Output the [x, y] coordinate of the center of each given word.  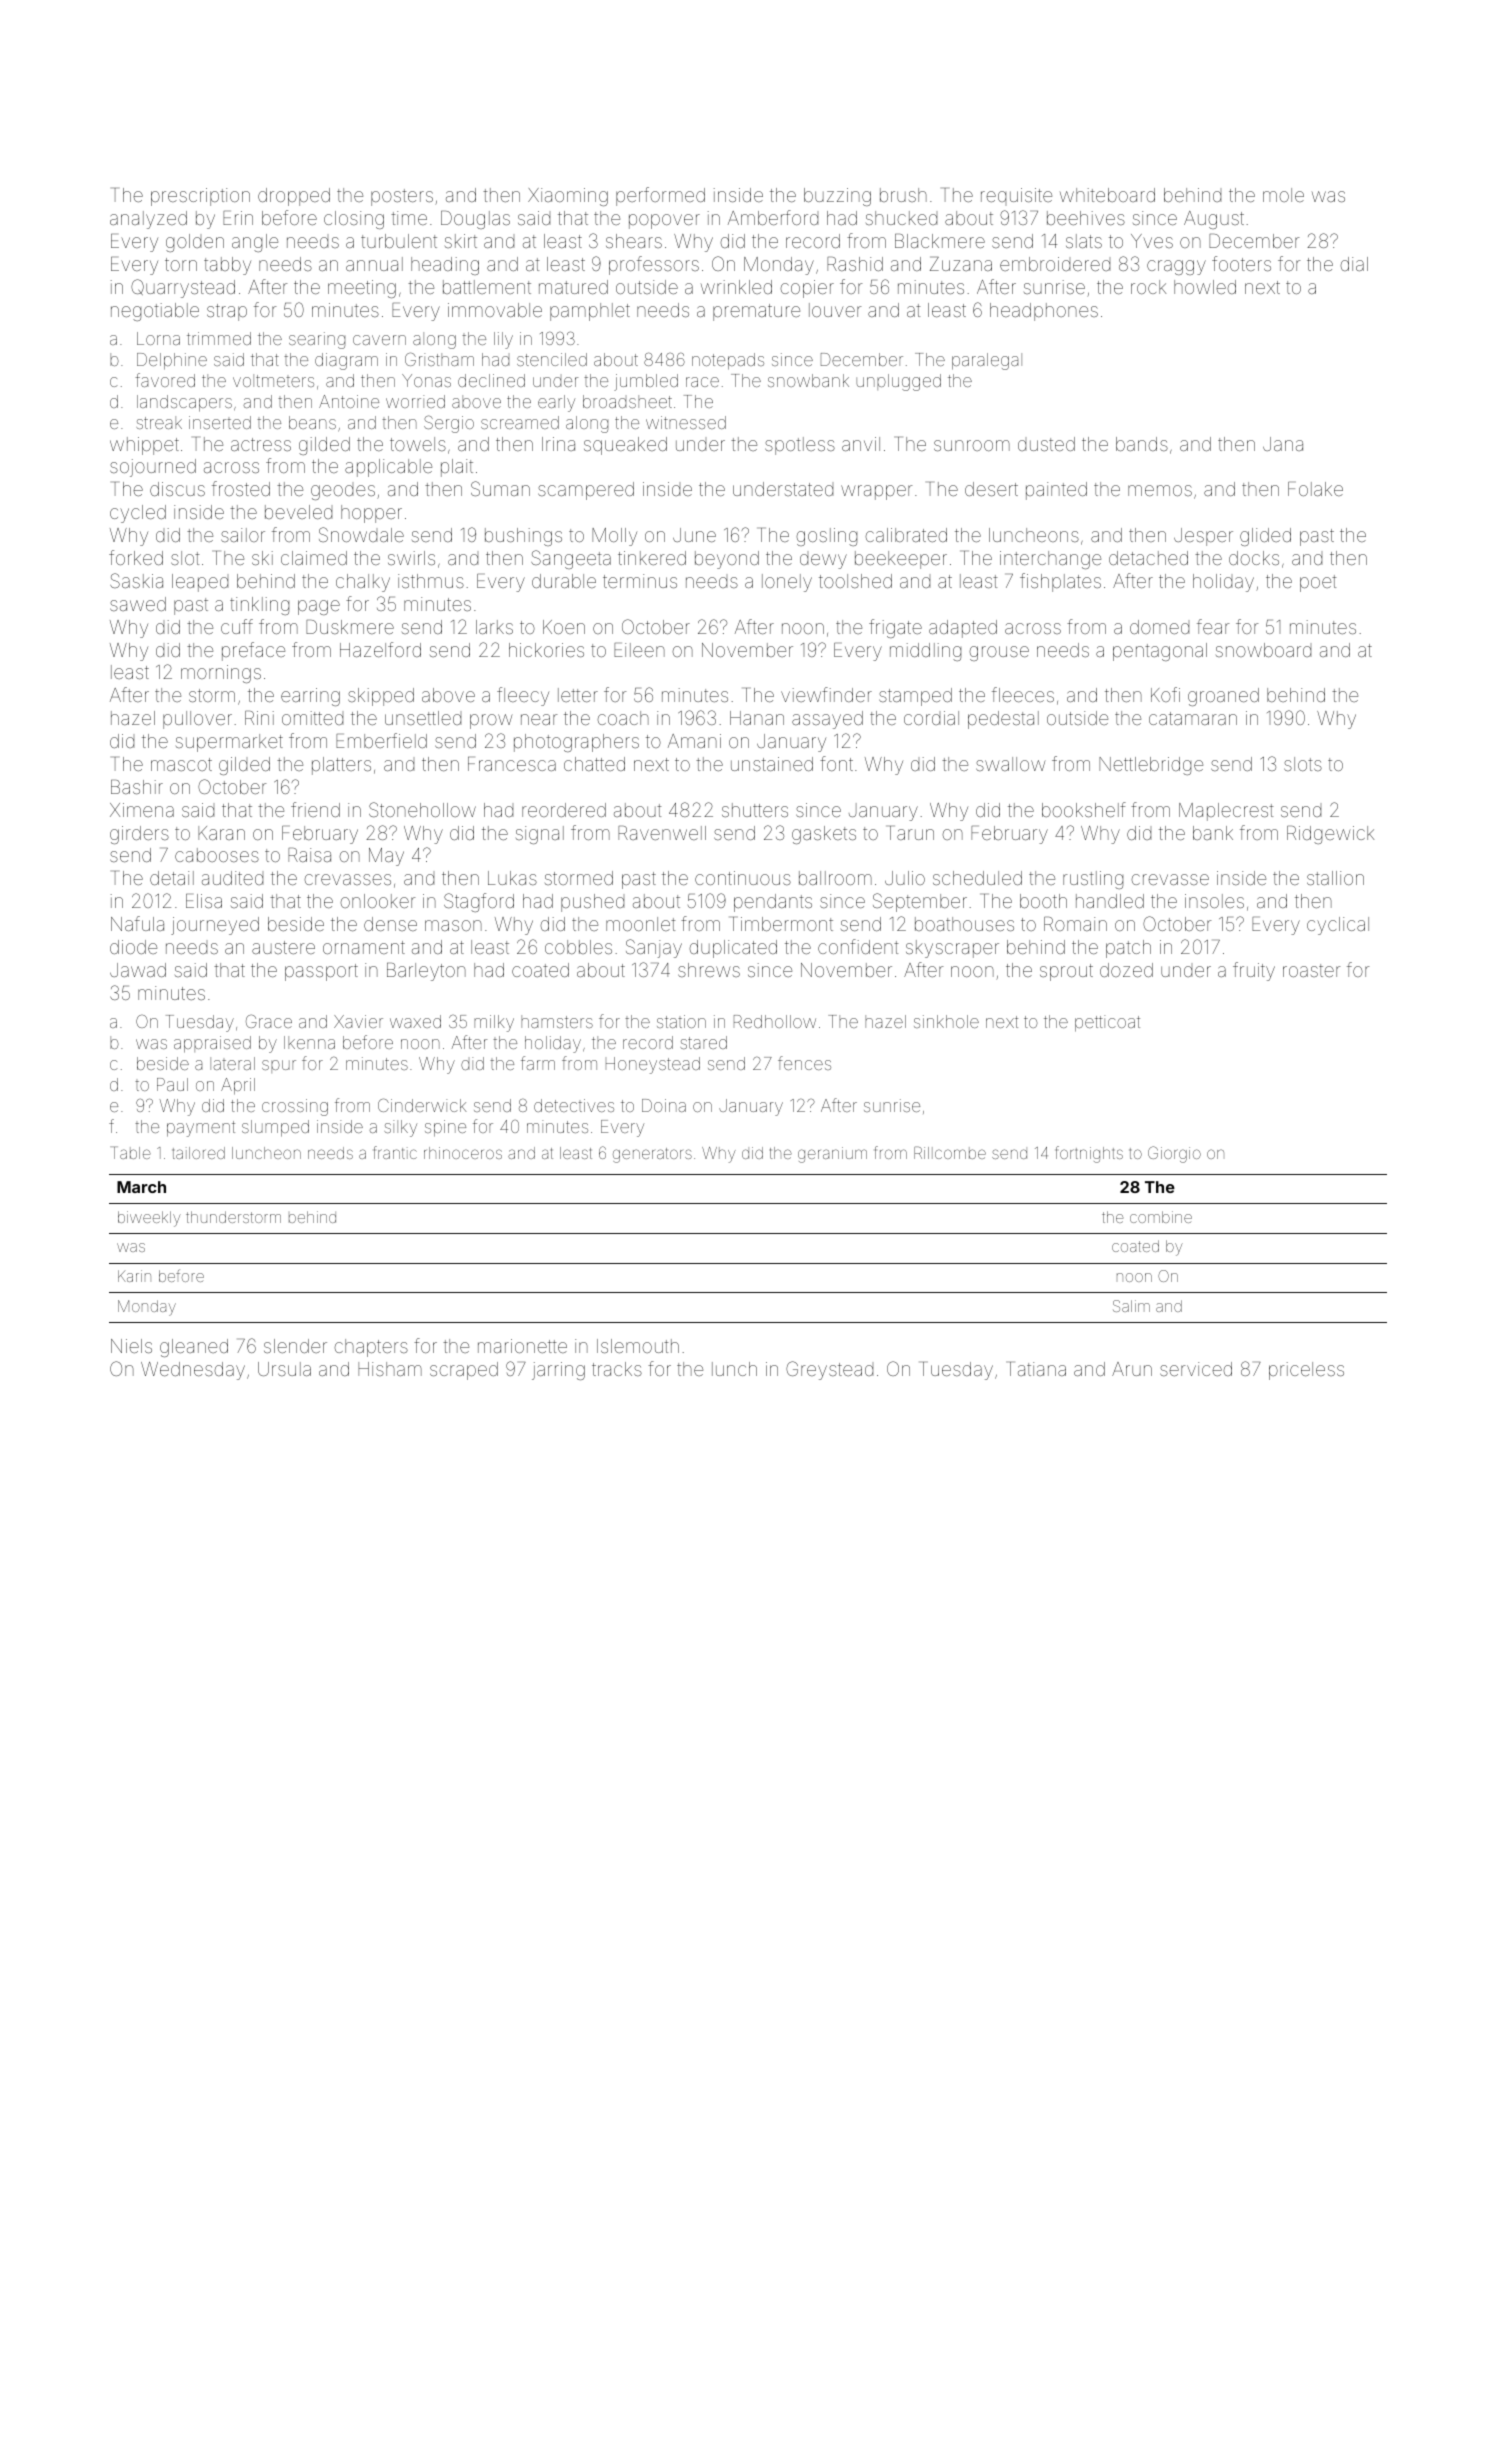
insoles [1214, 901]
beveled [298, 512]
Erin [238, 218]
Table [131, 1152]
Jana [1283, 444]
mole [1283, 195]
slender [295, 1346]
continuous [743, 878]
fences [804, 1063]
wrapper [876, 492]
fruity [1254, 971]
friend [315, 809]
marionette [522, 1346]
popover [664, 221]
